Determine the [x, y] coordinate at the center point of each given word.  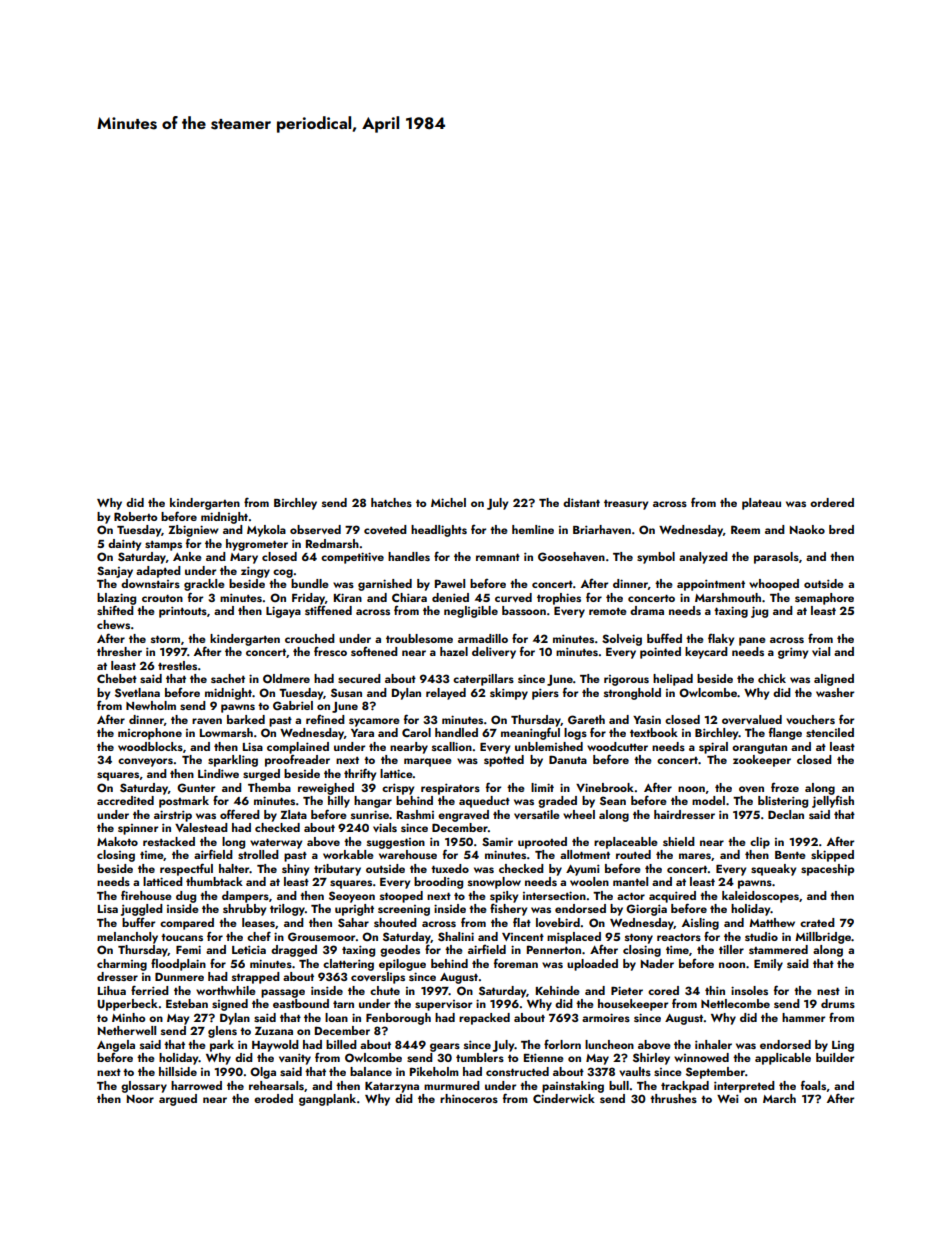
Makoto [117, 841]
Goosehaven [571, 557]
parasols [776, 558]
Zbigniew [193, 531]
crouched [310, 638]
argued [178, 1100]
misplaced [574, 938]
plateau [761, 504]
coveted [385, 529]
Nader [657, 963]
